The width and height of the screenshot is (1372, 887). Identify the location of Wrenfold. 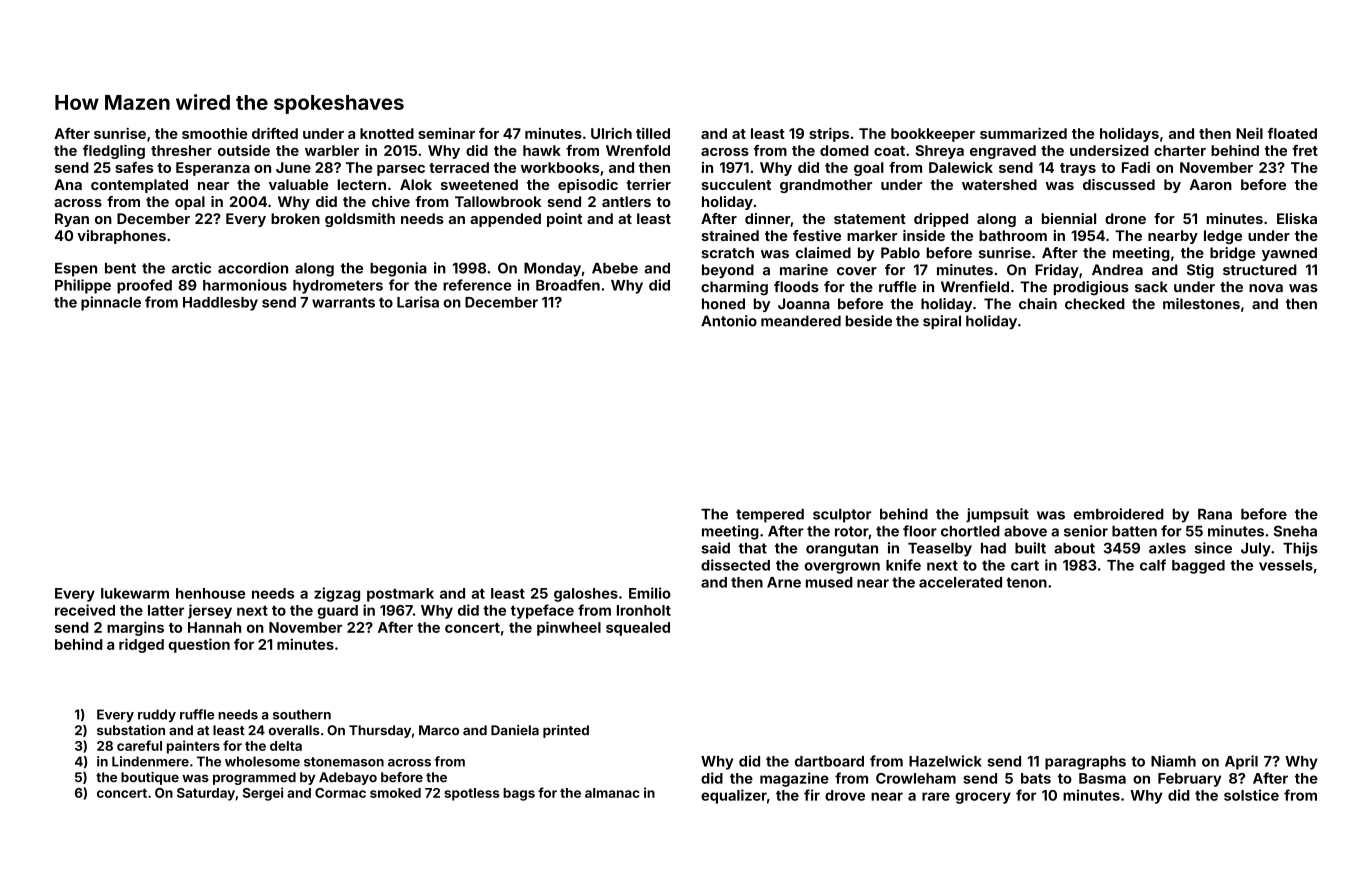
(638, 150).
